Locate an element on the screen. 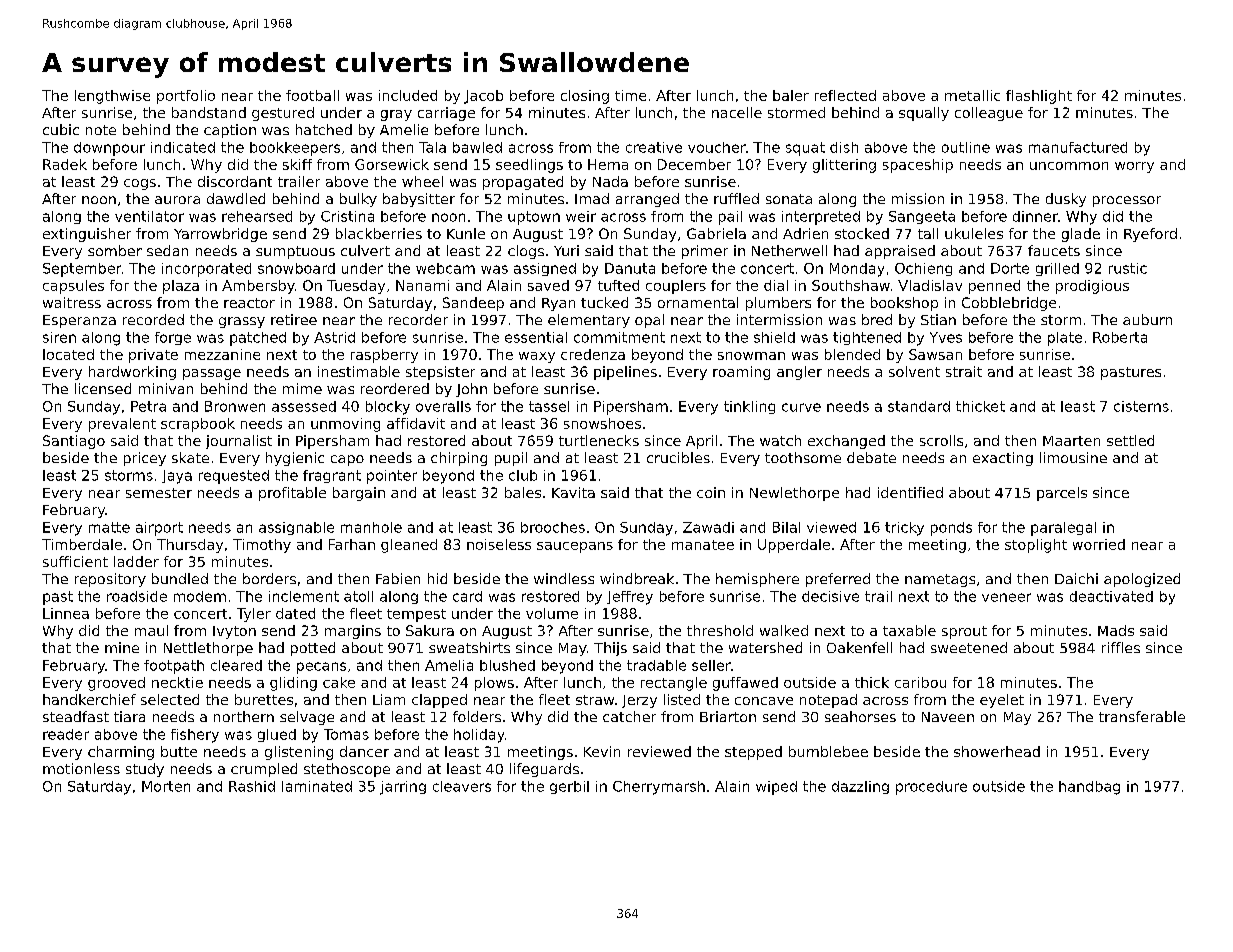 This screenshot has width=1233, height=952. handbag is located at coordinates (1089, 788).
